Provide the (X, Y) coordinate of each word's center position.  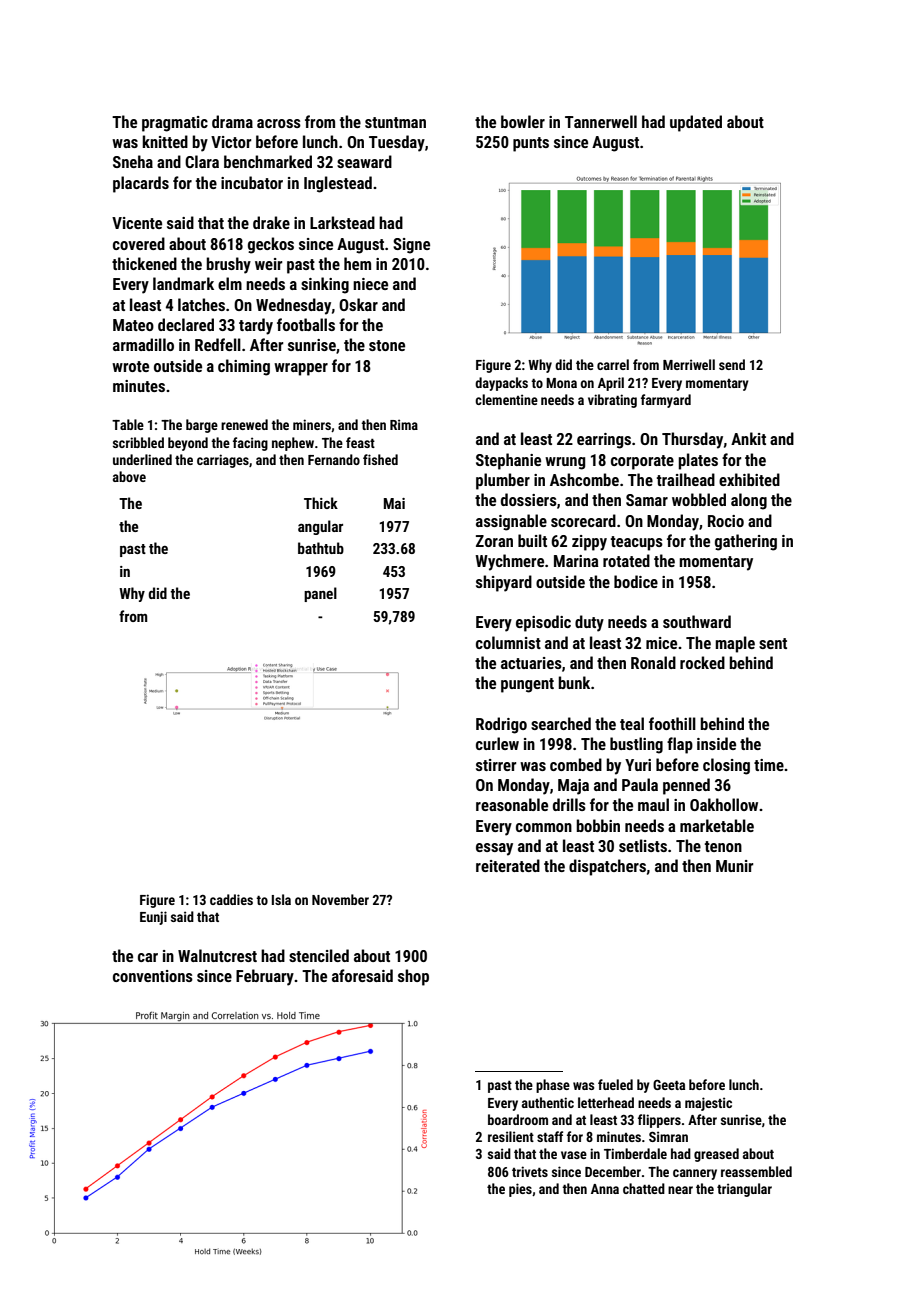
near (680, 1190)
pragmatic (175, 124)
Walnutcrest (217, 955)
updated (696, 123)
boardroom (518, 1119)
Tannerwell (601, 121)
